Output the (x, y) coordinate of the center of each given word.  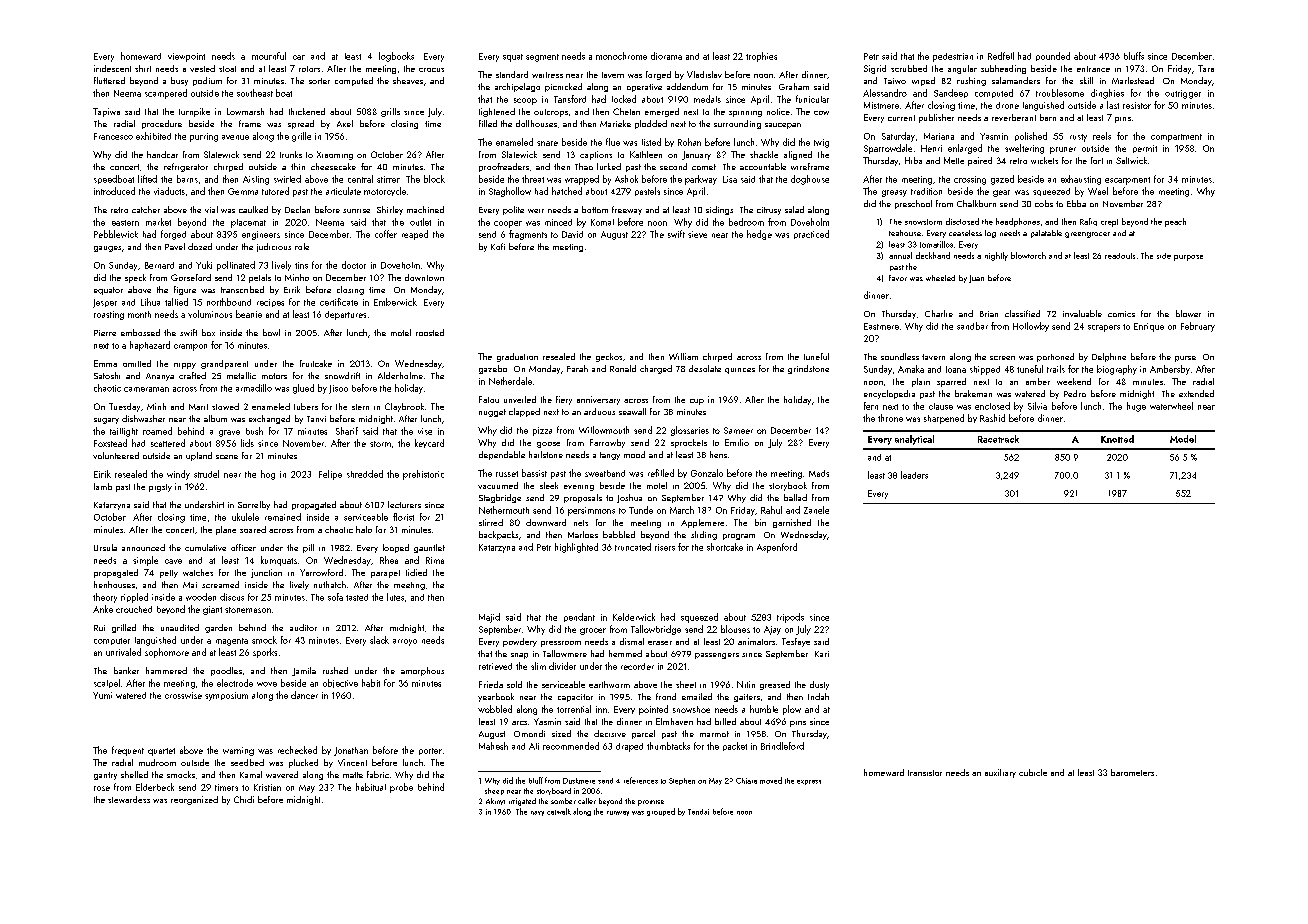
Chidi (244, 799)
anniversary (598, 400)
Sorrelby (254, 505)
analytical (914, 440)
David (572, 234)
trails (1056, 369)
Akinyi (495, 801)
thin (298, 166)
